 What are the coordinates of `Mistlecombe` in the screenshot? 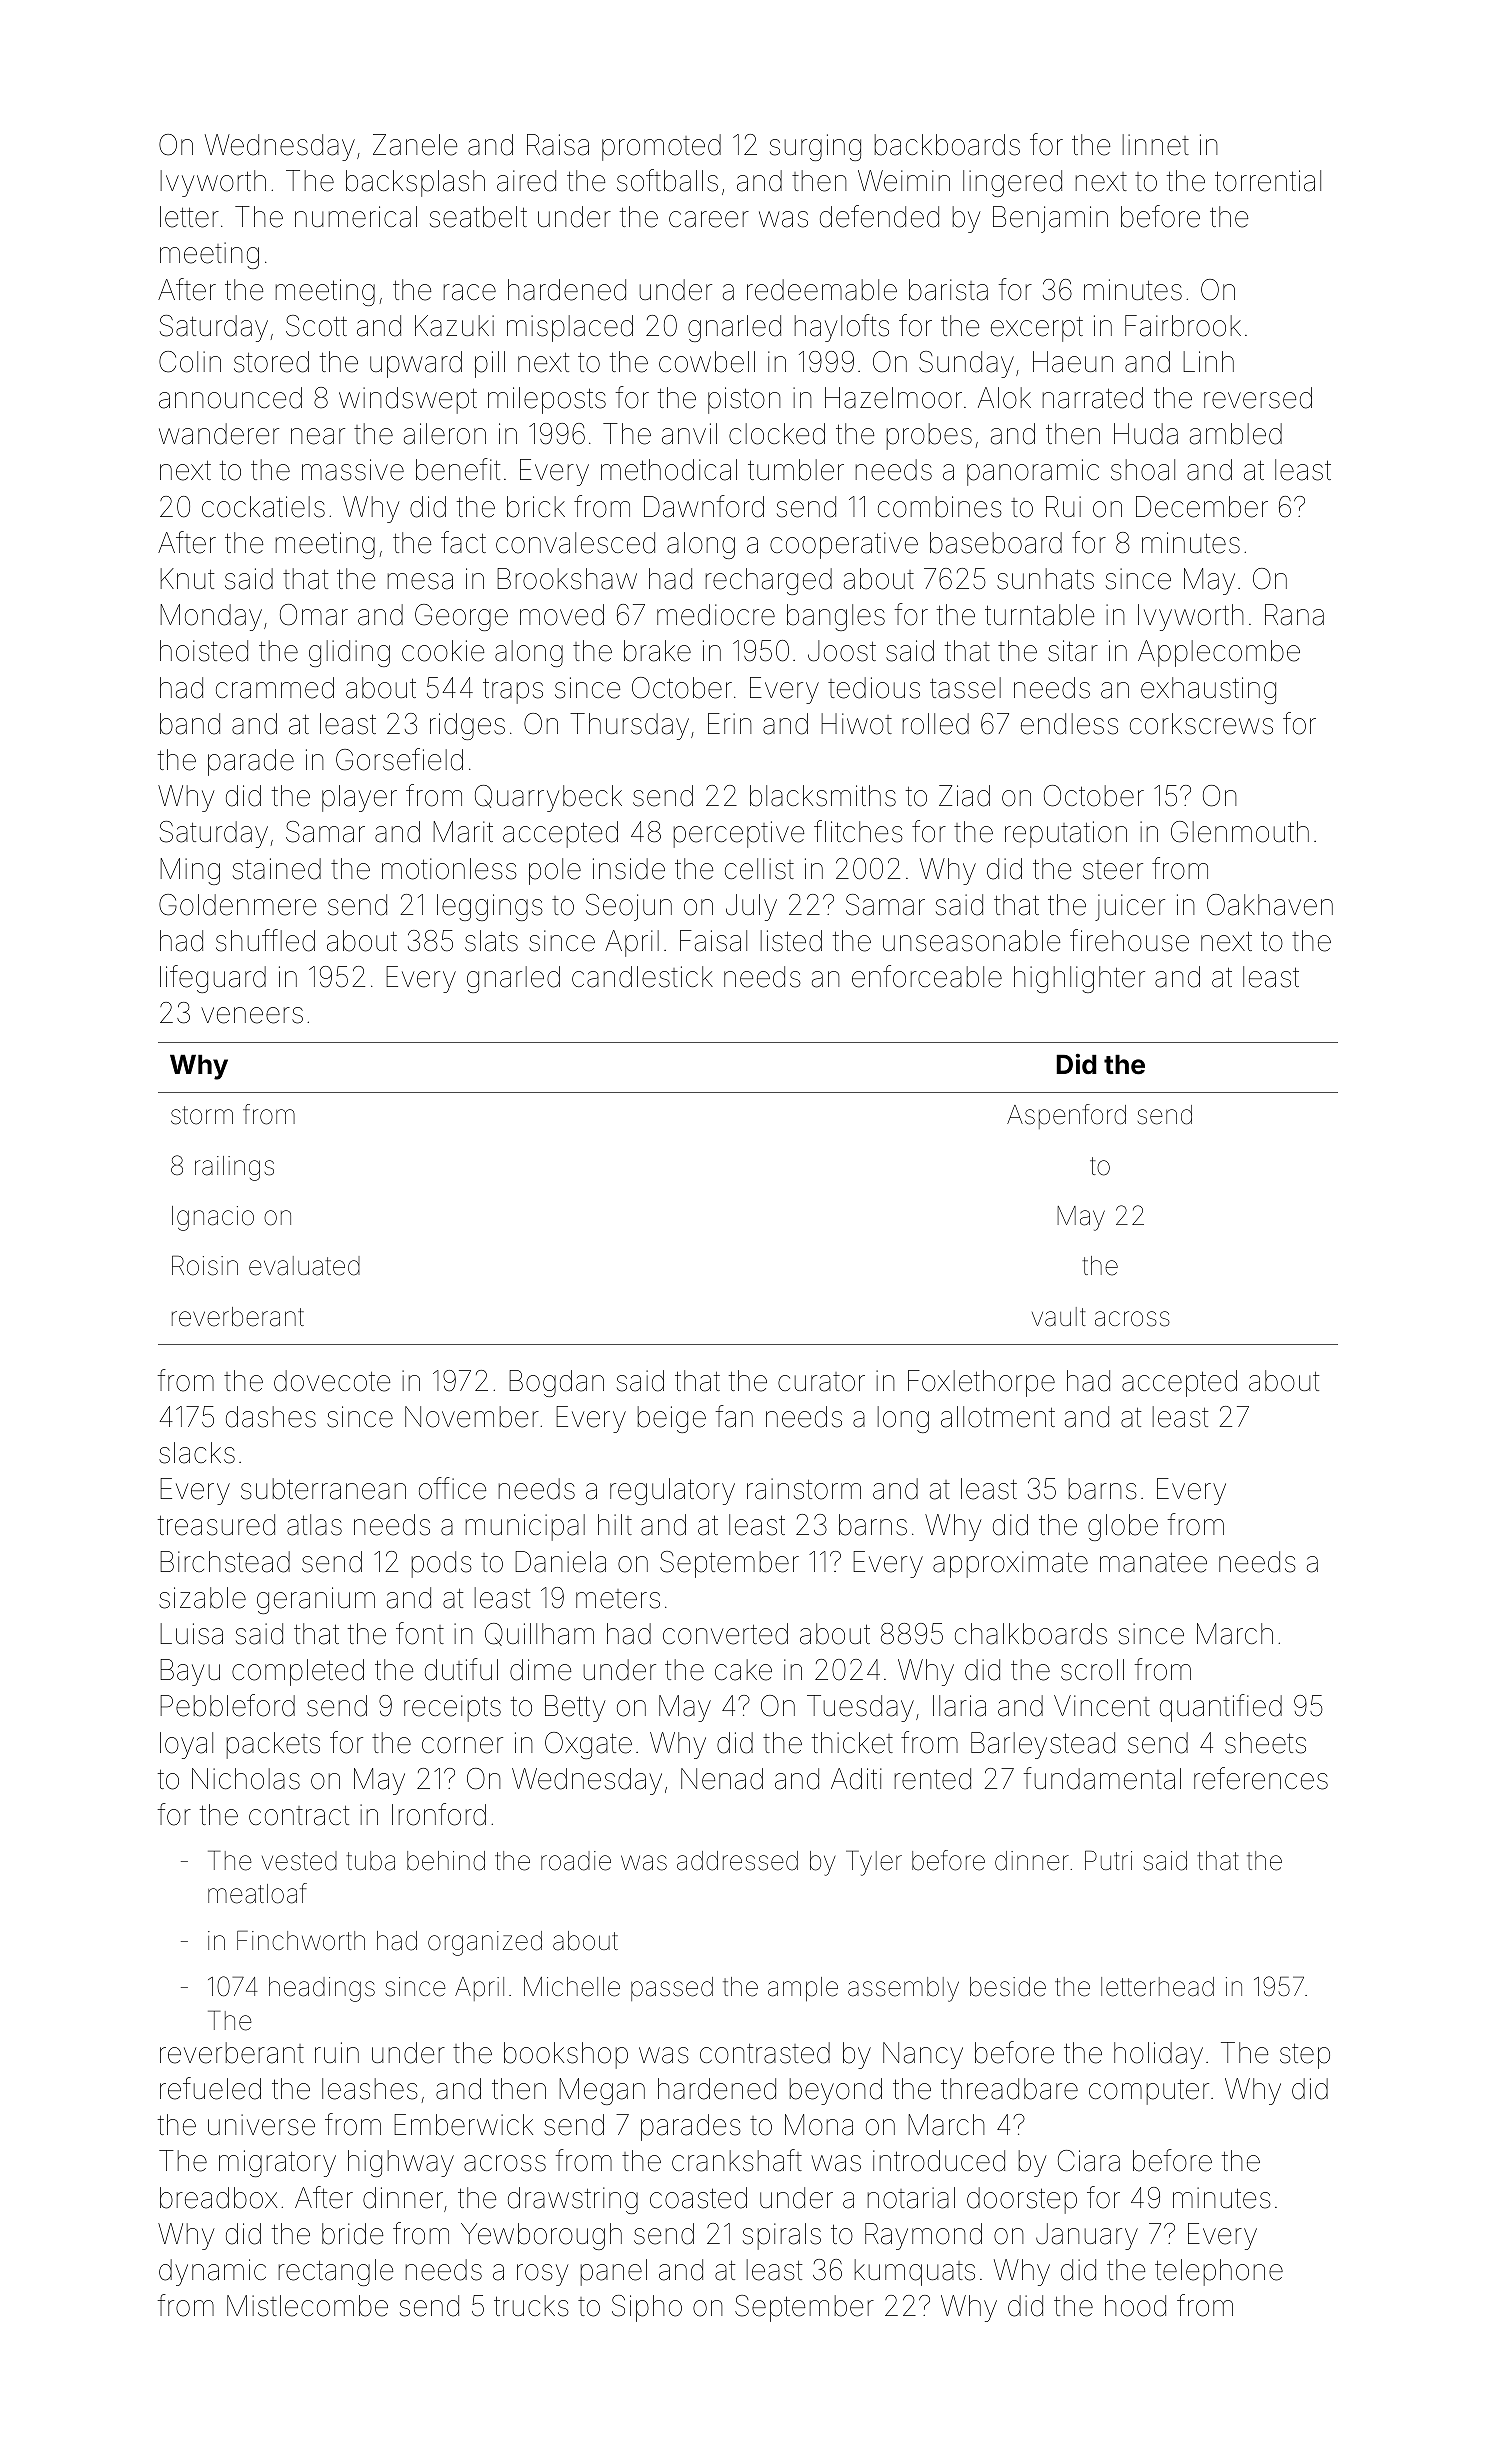 It's located at (307, 2306).
